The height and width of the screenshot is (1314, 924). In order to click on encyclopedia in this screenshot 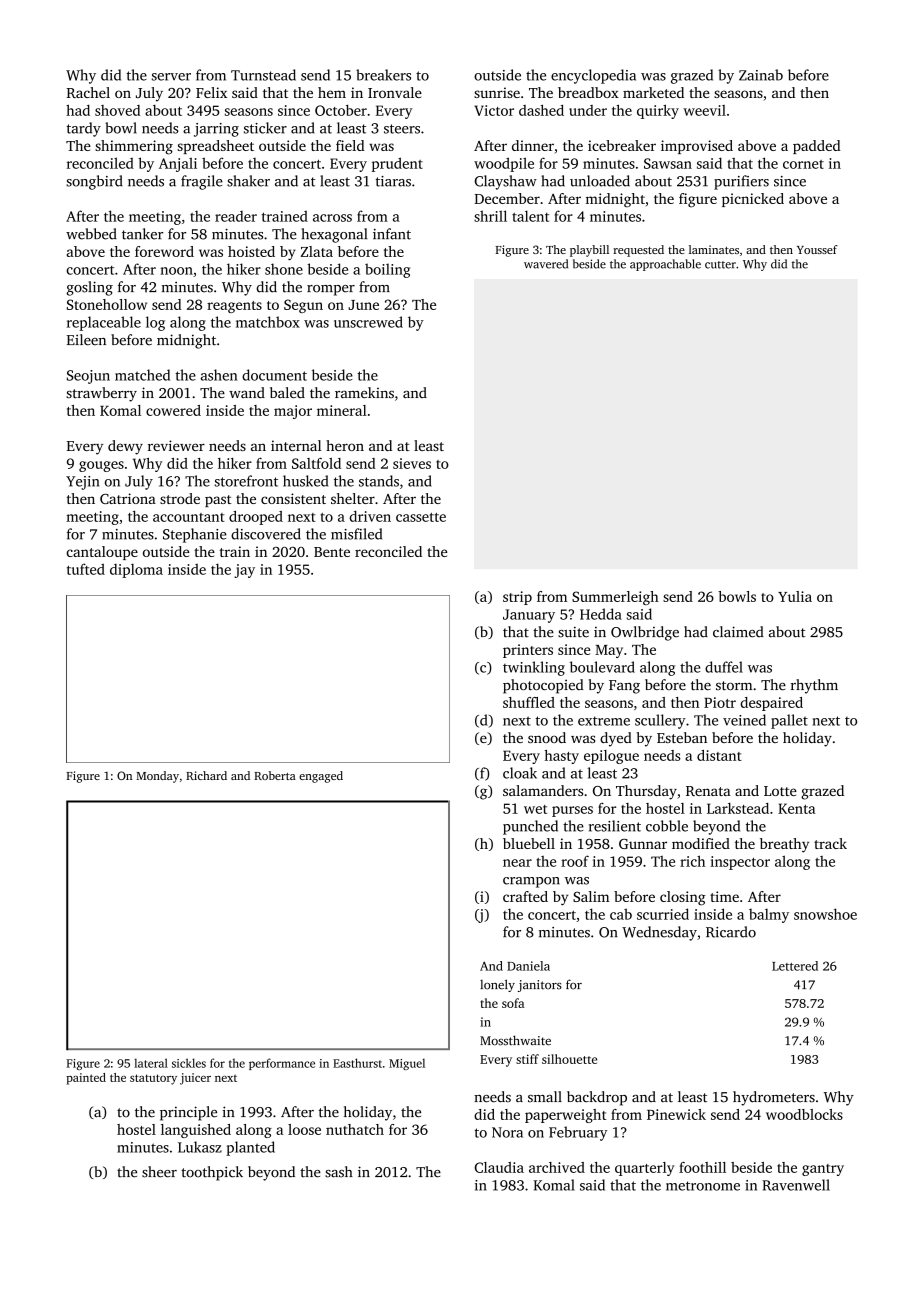, I will do `click(593, 76)`.
